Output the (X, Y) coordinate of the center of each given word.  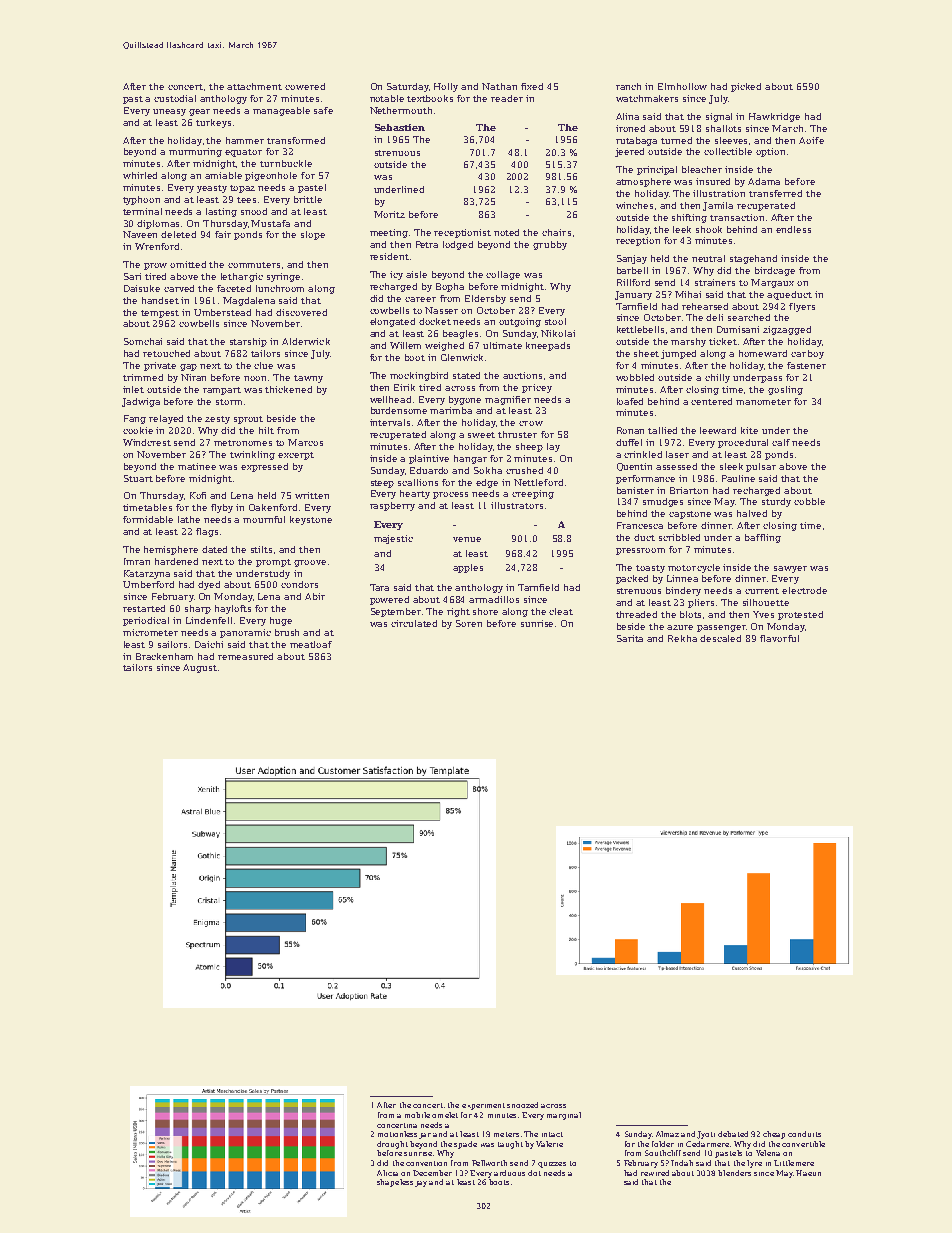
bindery (683, 591)
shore (485, 611)
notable (387, 98)
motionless (397, 1134)
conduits (804, 1134)
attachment (254, 86)
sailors (172, 644)
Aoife (811, 140)
